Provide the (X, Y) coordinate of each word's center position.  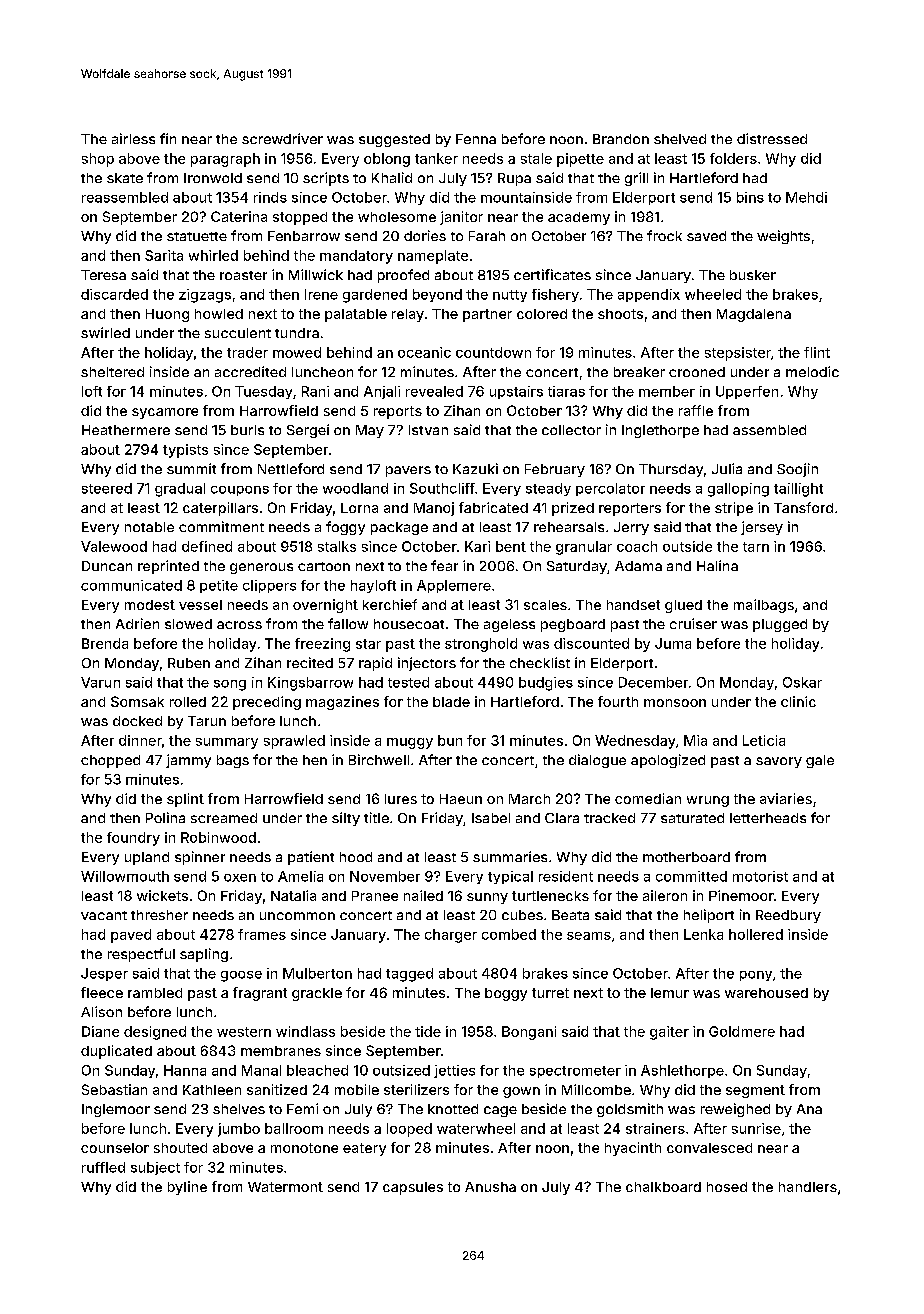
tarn (756, 547)
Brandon (621, 139)
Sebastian (114, 1089)
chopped (110, 761)
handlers (808, 1187)
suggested (394, 140)
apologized (668, 761)
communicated (131, 585)
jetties (454, 1071)
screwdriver (282, 138)
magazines (342, 703)
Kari (477, 546)
